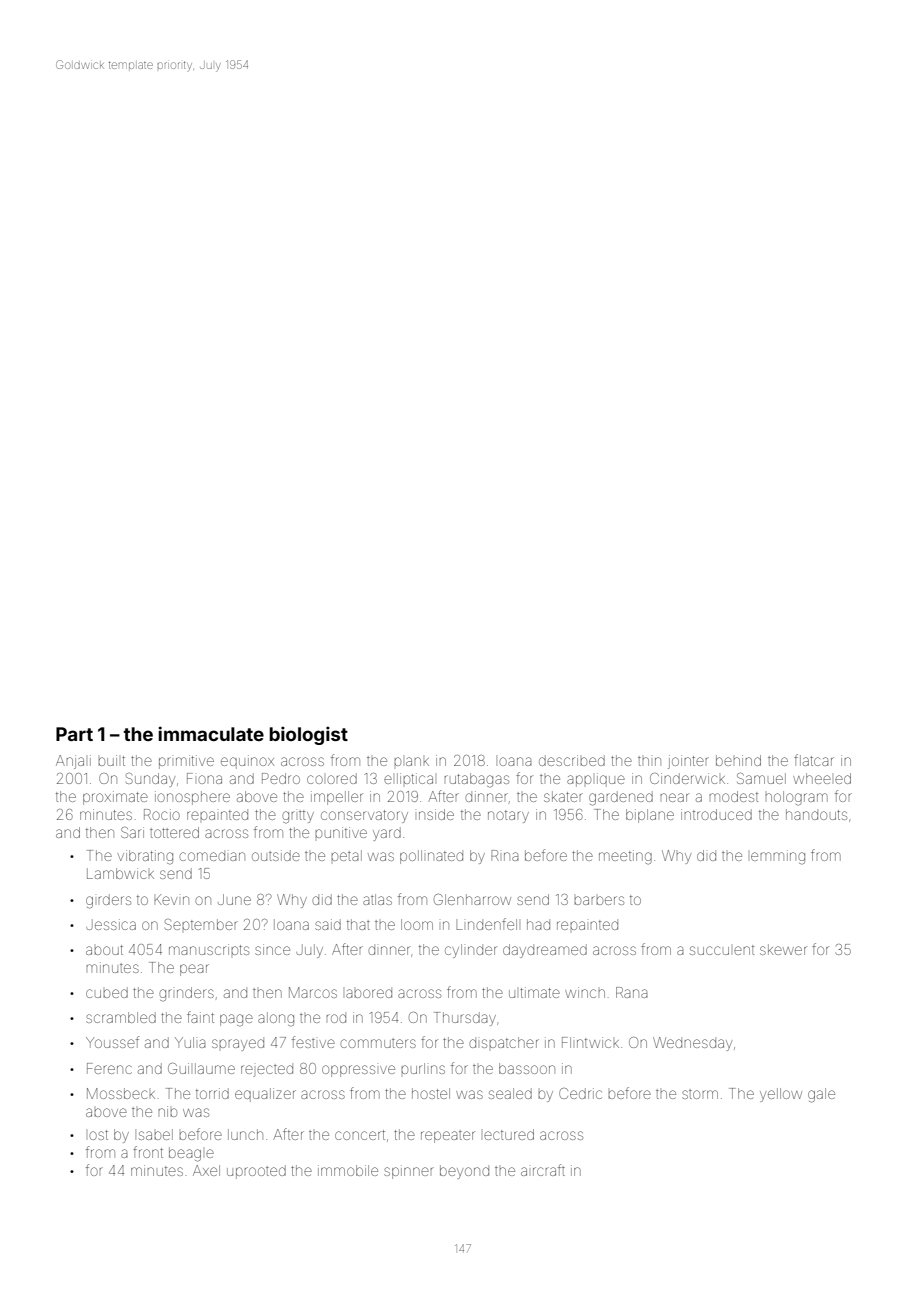 The height and width of the screenshot is (1316, 908). Describe the element at coordinates (387, 834) in the screenshot. I see `yard` at that location.
